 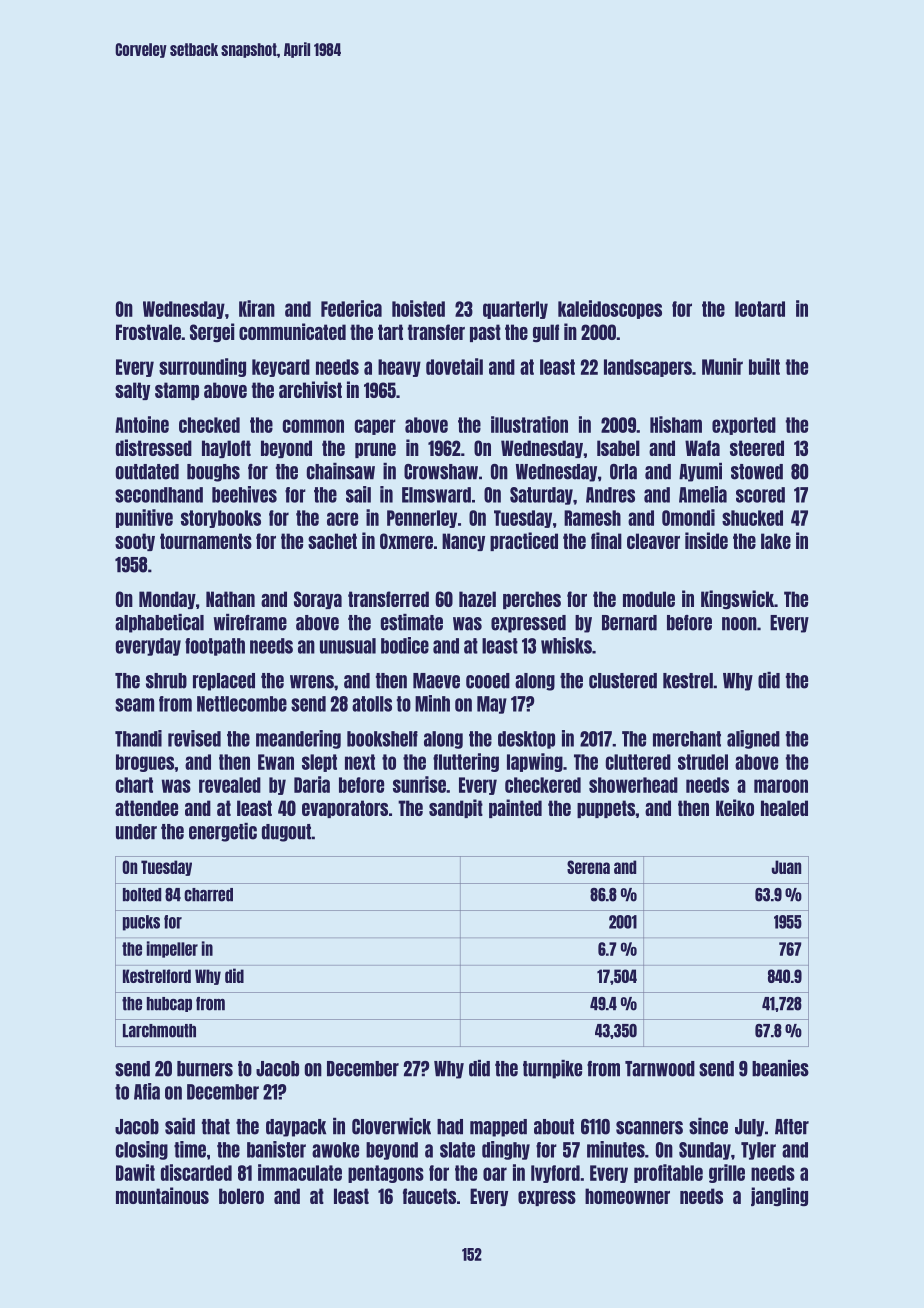 I want to click on tournaments, so click(x=206, y=541).
